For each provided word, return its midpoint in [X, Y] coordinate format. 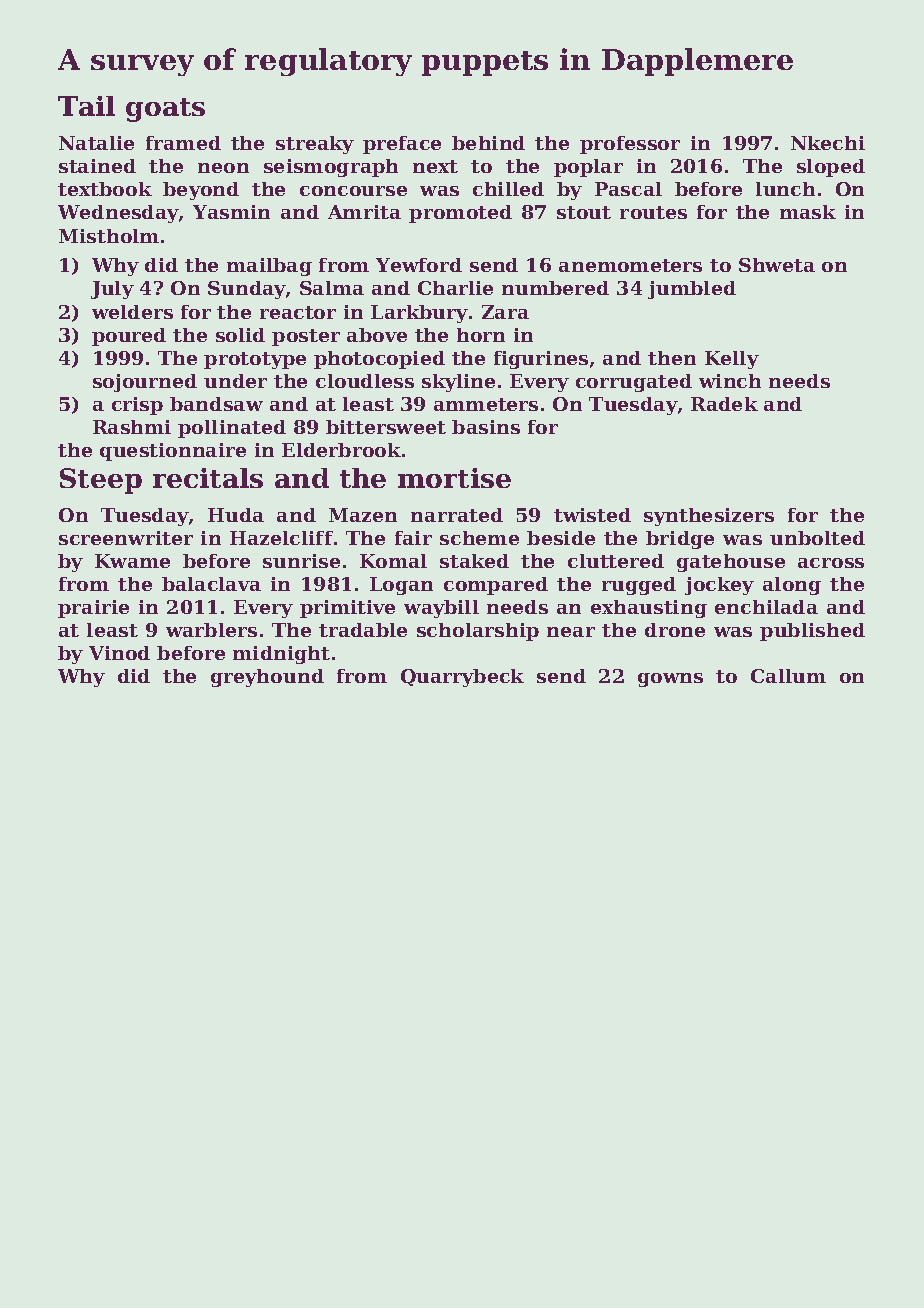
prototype [255, 360]
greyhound [267, 678]
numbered [555, 288]
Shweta [777, 265]
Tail [86, 106]
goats [165, 110]
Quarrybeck [462, 678]
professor [630, 145]
